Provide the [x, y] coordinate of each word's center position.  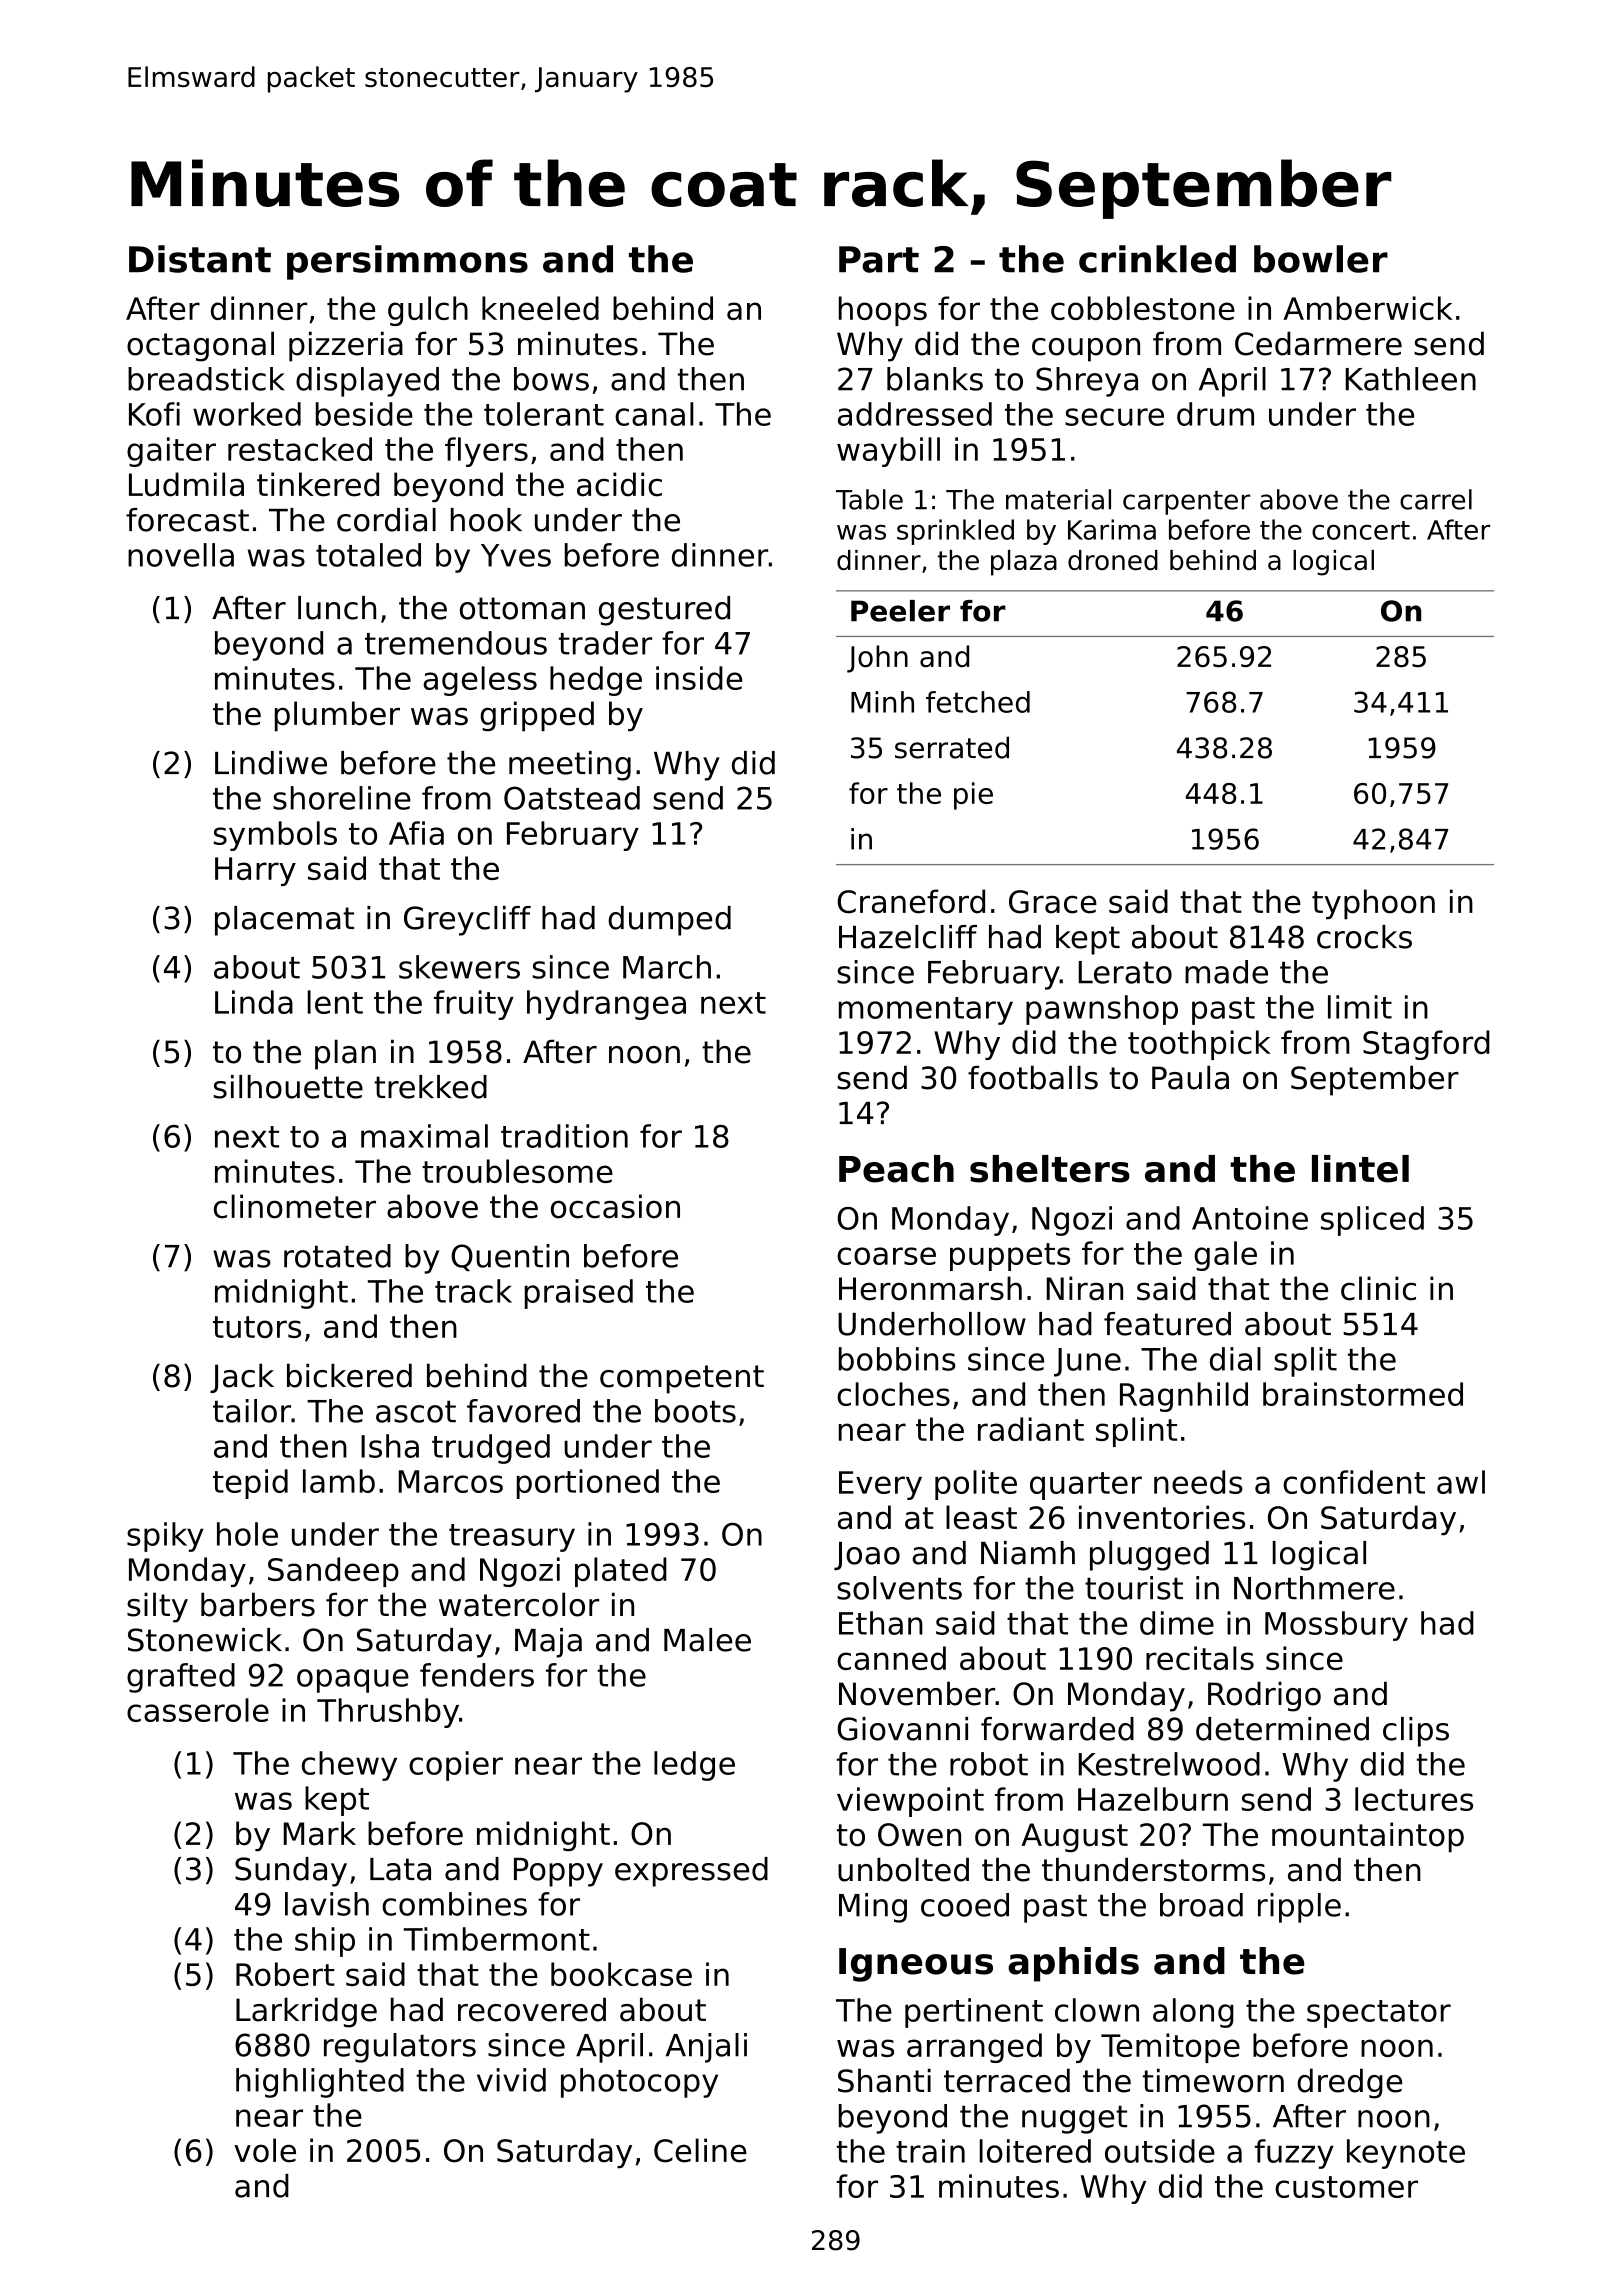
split [1305, 1362]
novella [181, 555]
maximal [424, 1136]
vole [265, 2150]
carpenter [1186, 502]
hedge [596, 681]
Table [869, 499]
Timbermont [497, 1939]
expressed [691, 1872]
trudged [491, 1449]
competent [682, 1379]
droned [1113, 560]
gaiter [171, 452]
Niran [1085, 1288]
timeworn [1213, 2080]
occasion [615, 1206]
